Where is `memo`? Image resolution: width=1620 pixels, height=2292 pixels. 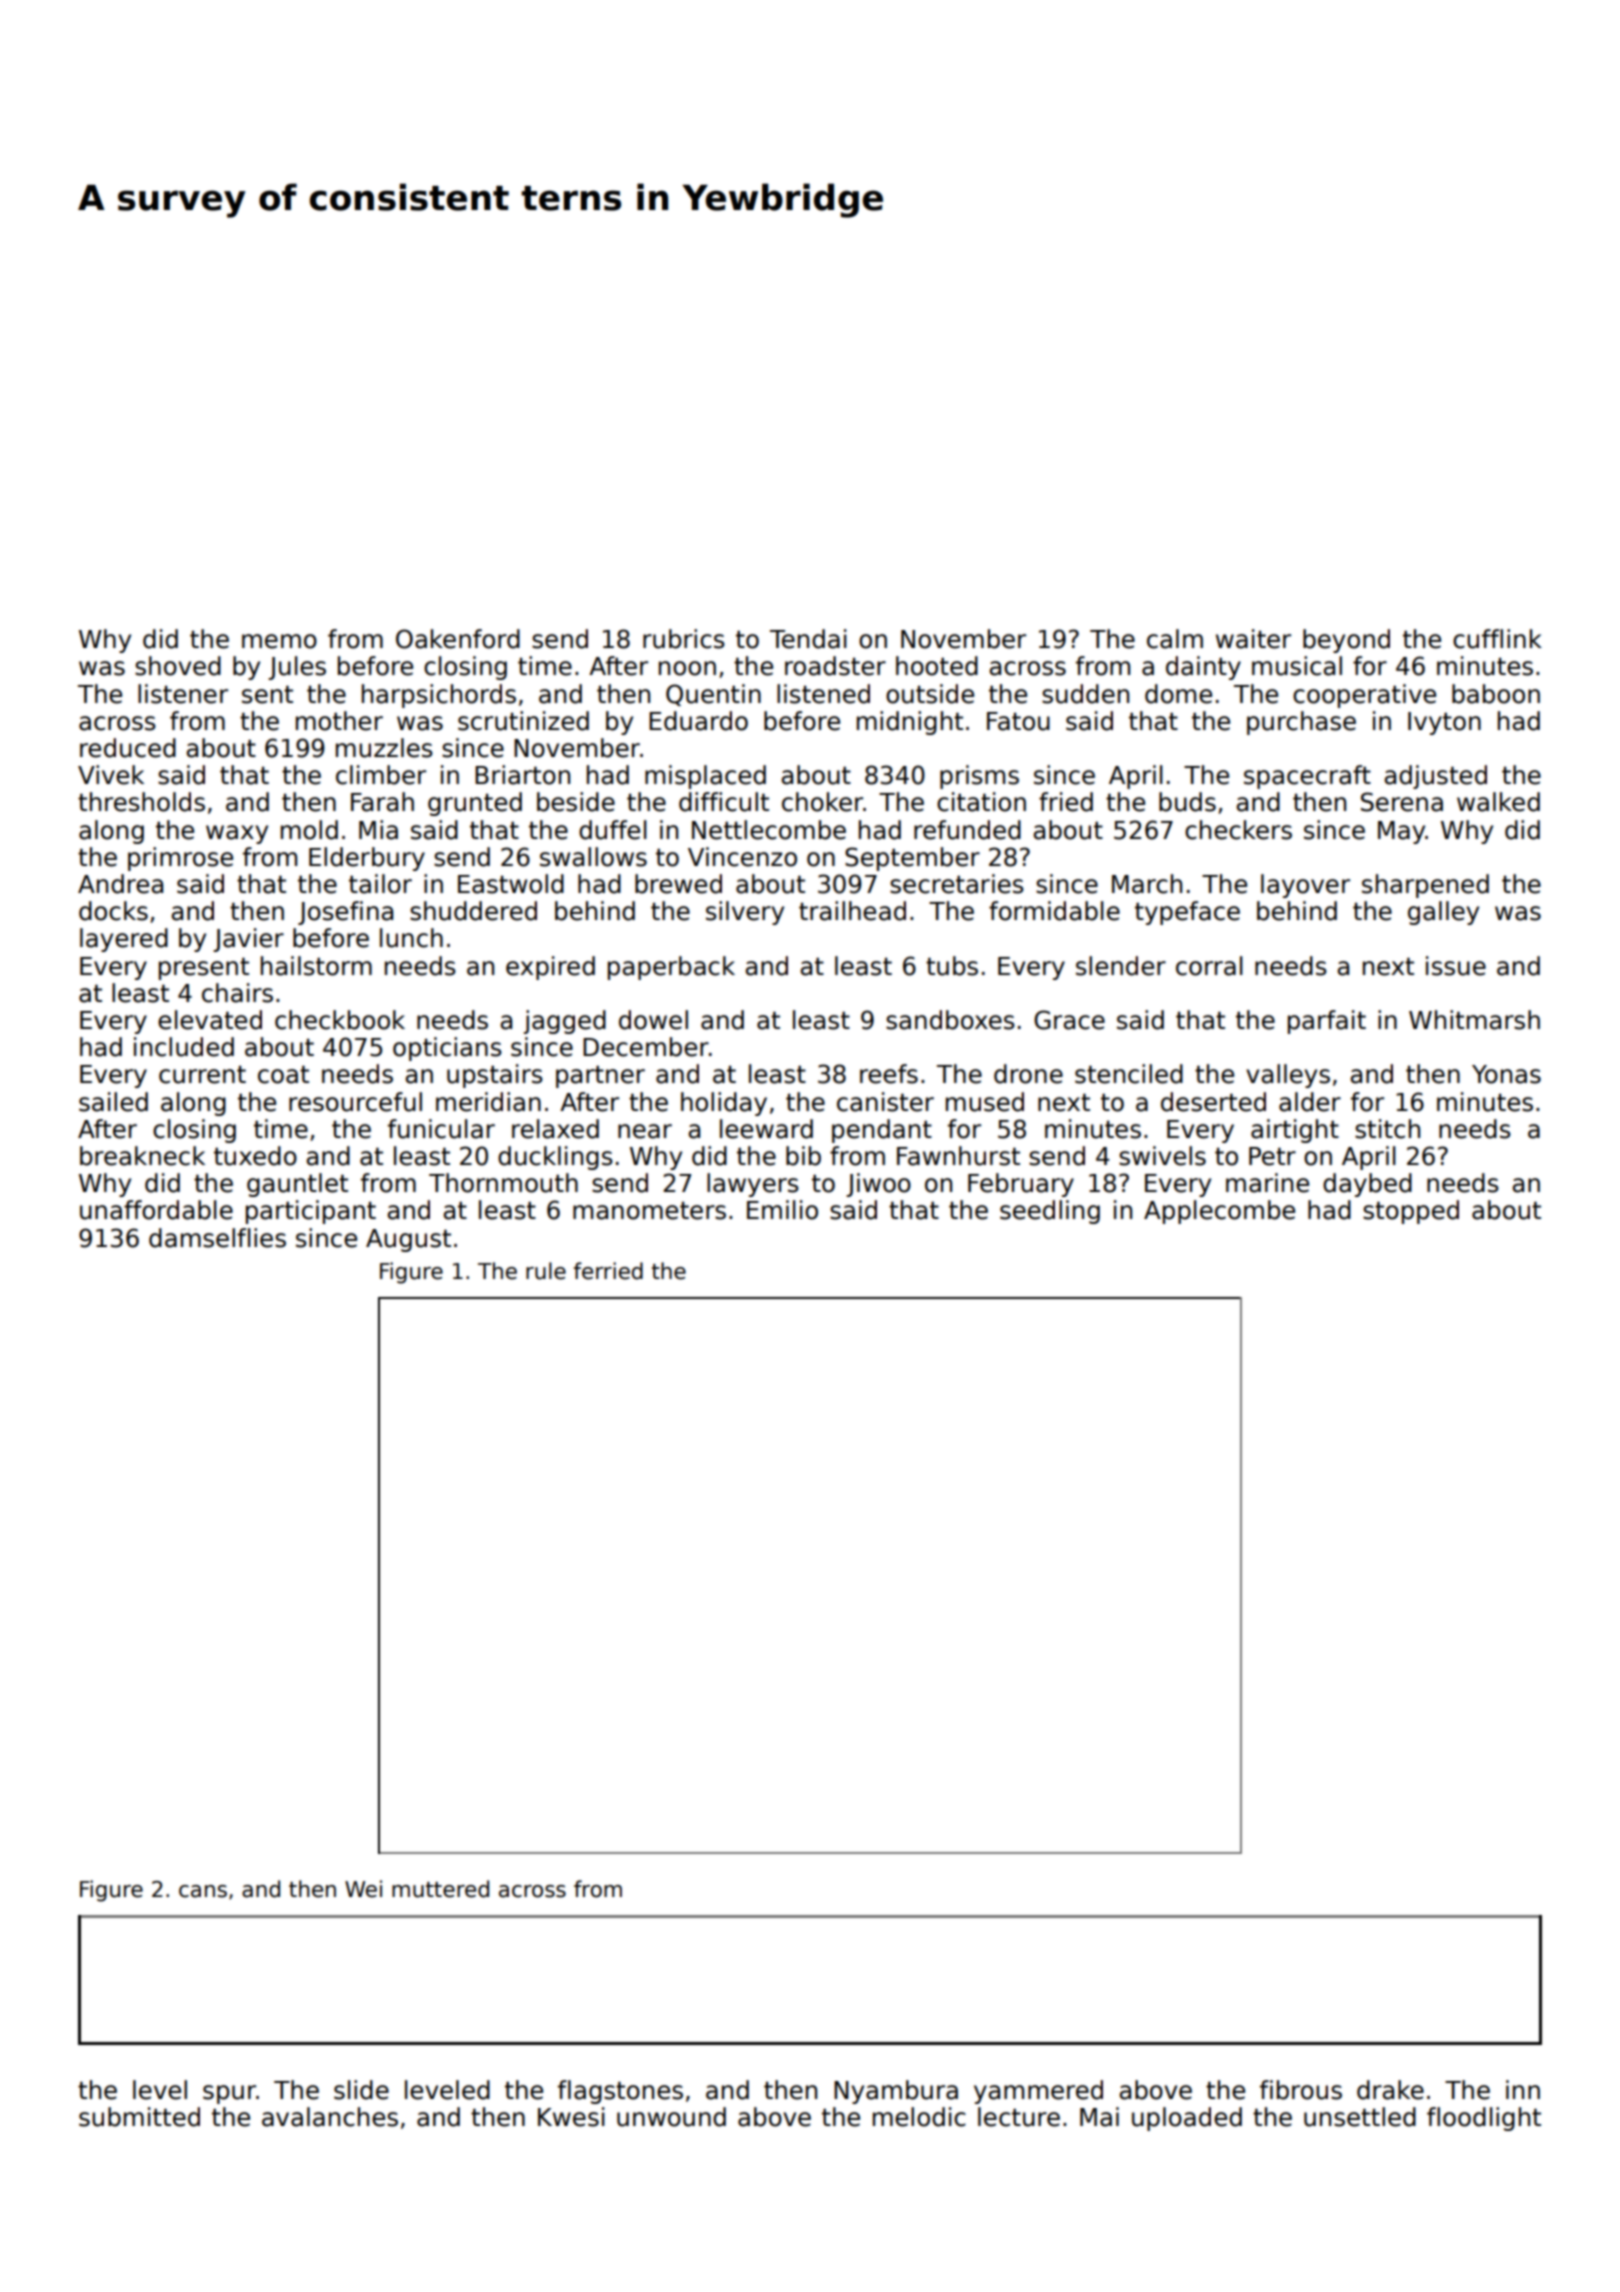 memo is located at coordinates (279, 641).
